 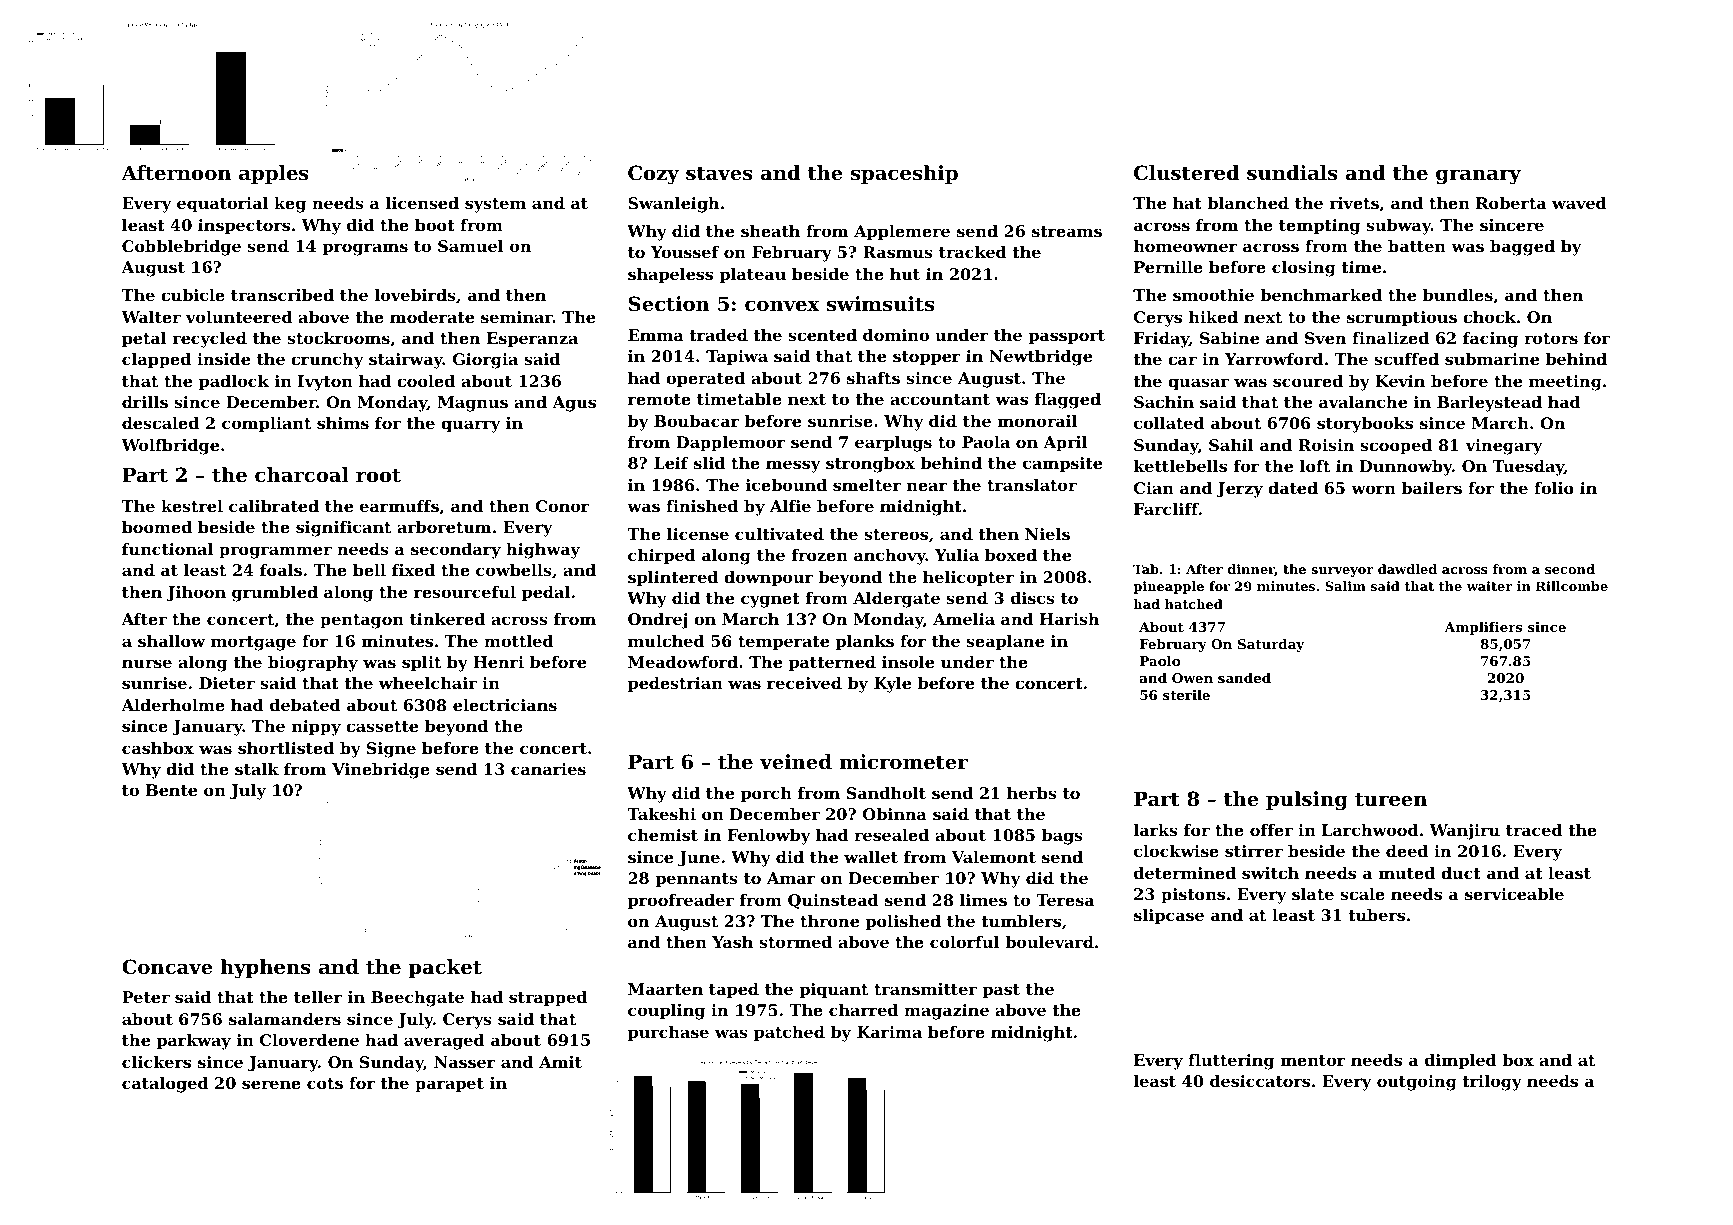 What do you see at coordinates (789, 1034) in the page?
I see `patched` at bounding box center [789, 1034].
